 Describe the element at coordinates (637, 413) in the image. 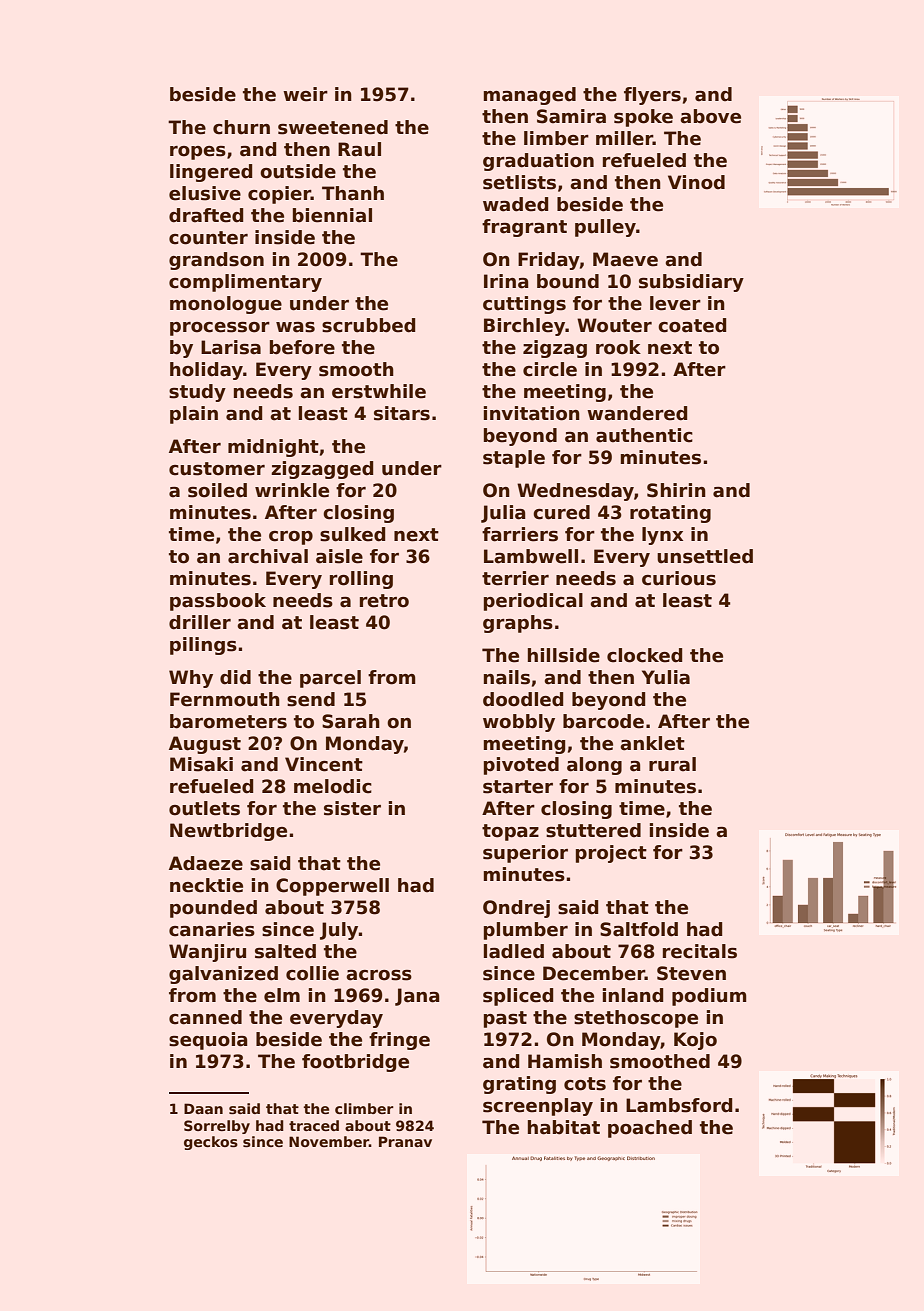

I see `wandered` at that location.
